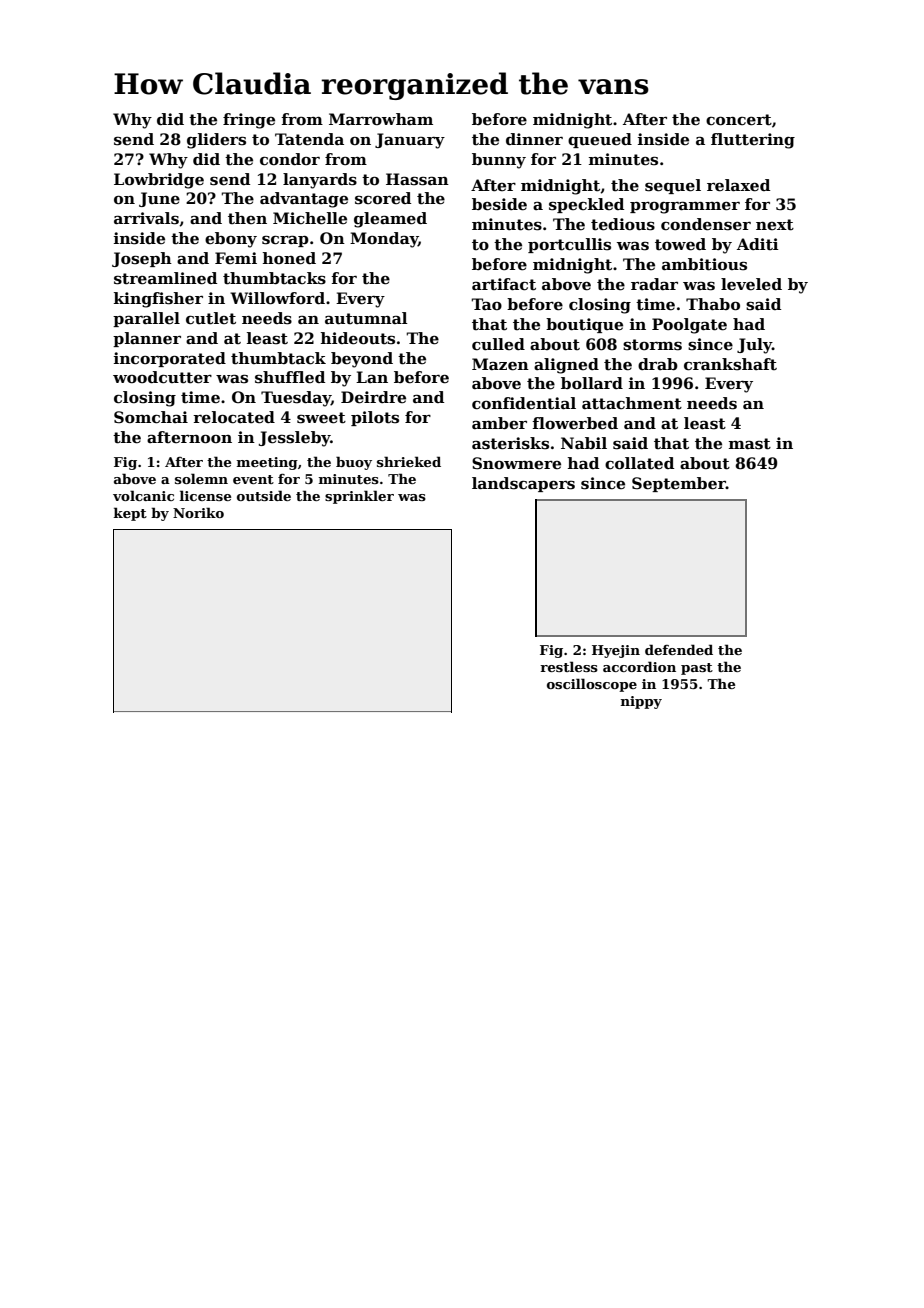  Describe the element at coordinates (381, 119) in the page. I see `Marrowham` at that location.
